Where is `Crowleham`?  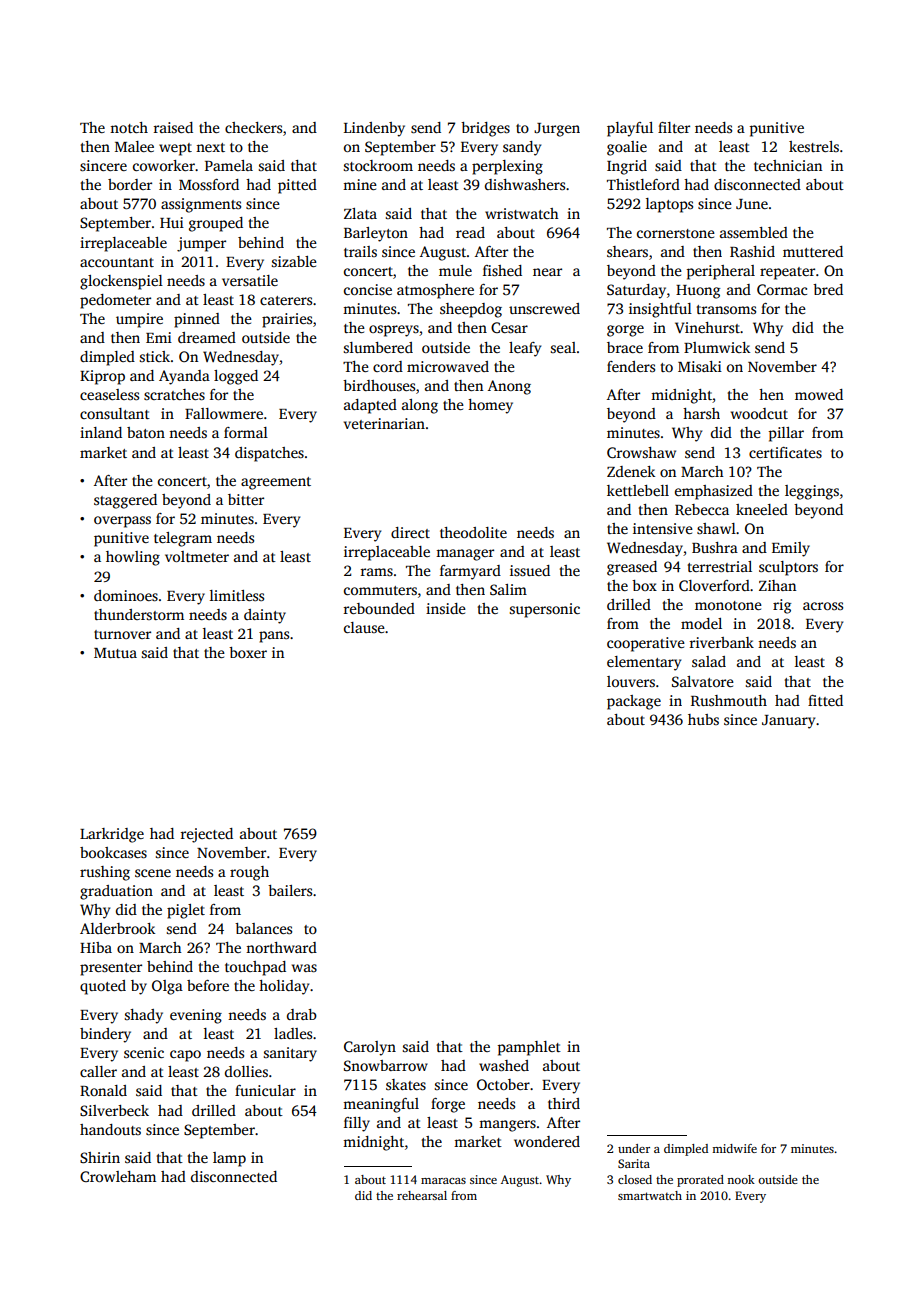 Crowleham is located at coordinates (118, 1176).
